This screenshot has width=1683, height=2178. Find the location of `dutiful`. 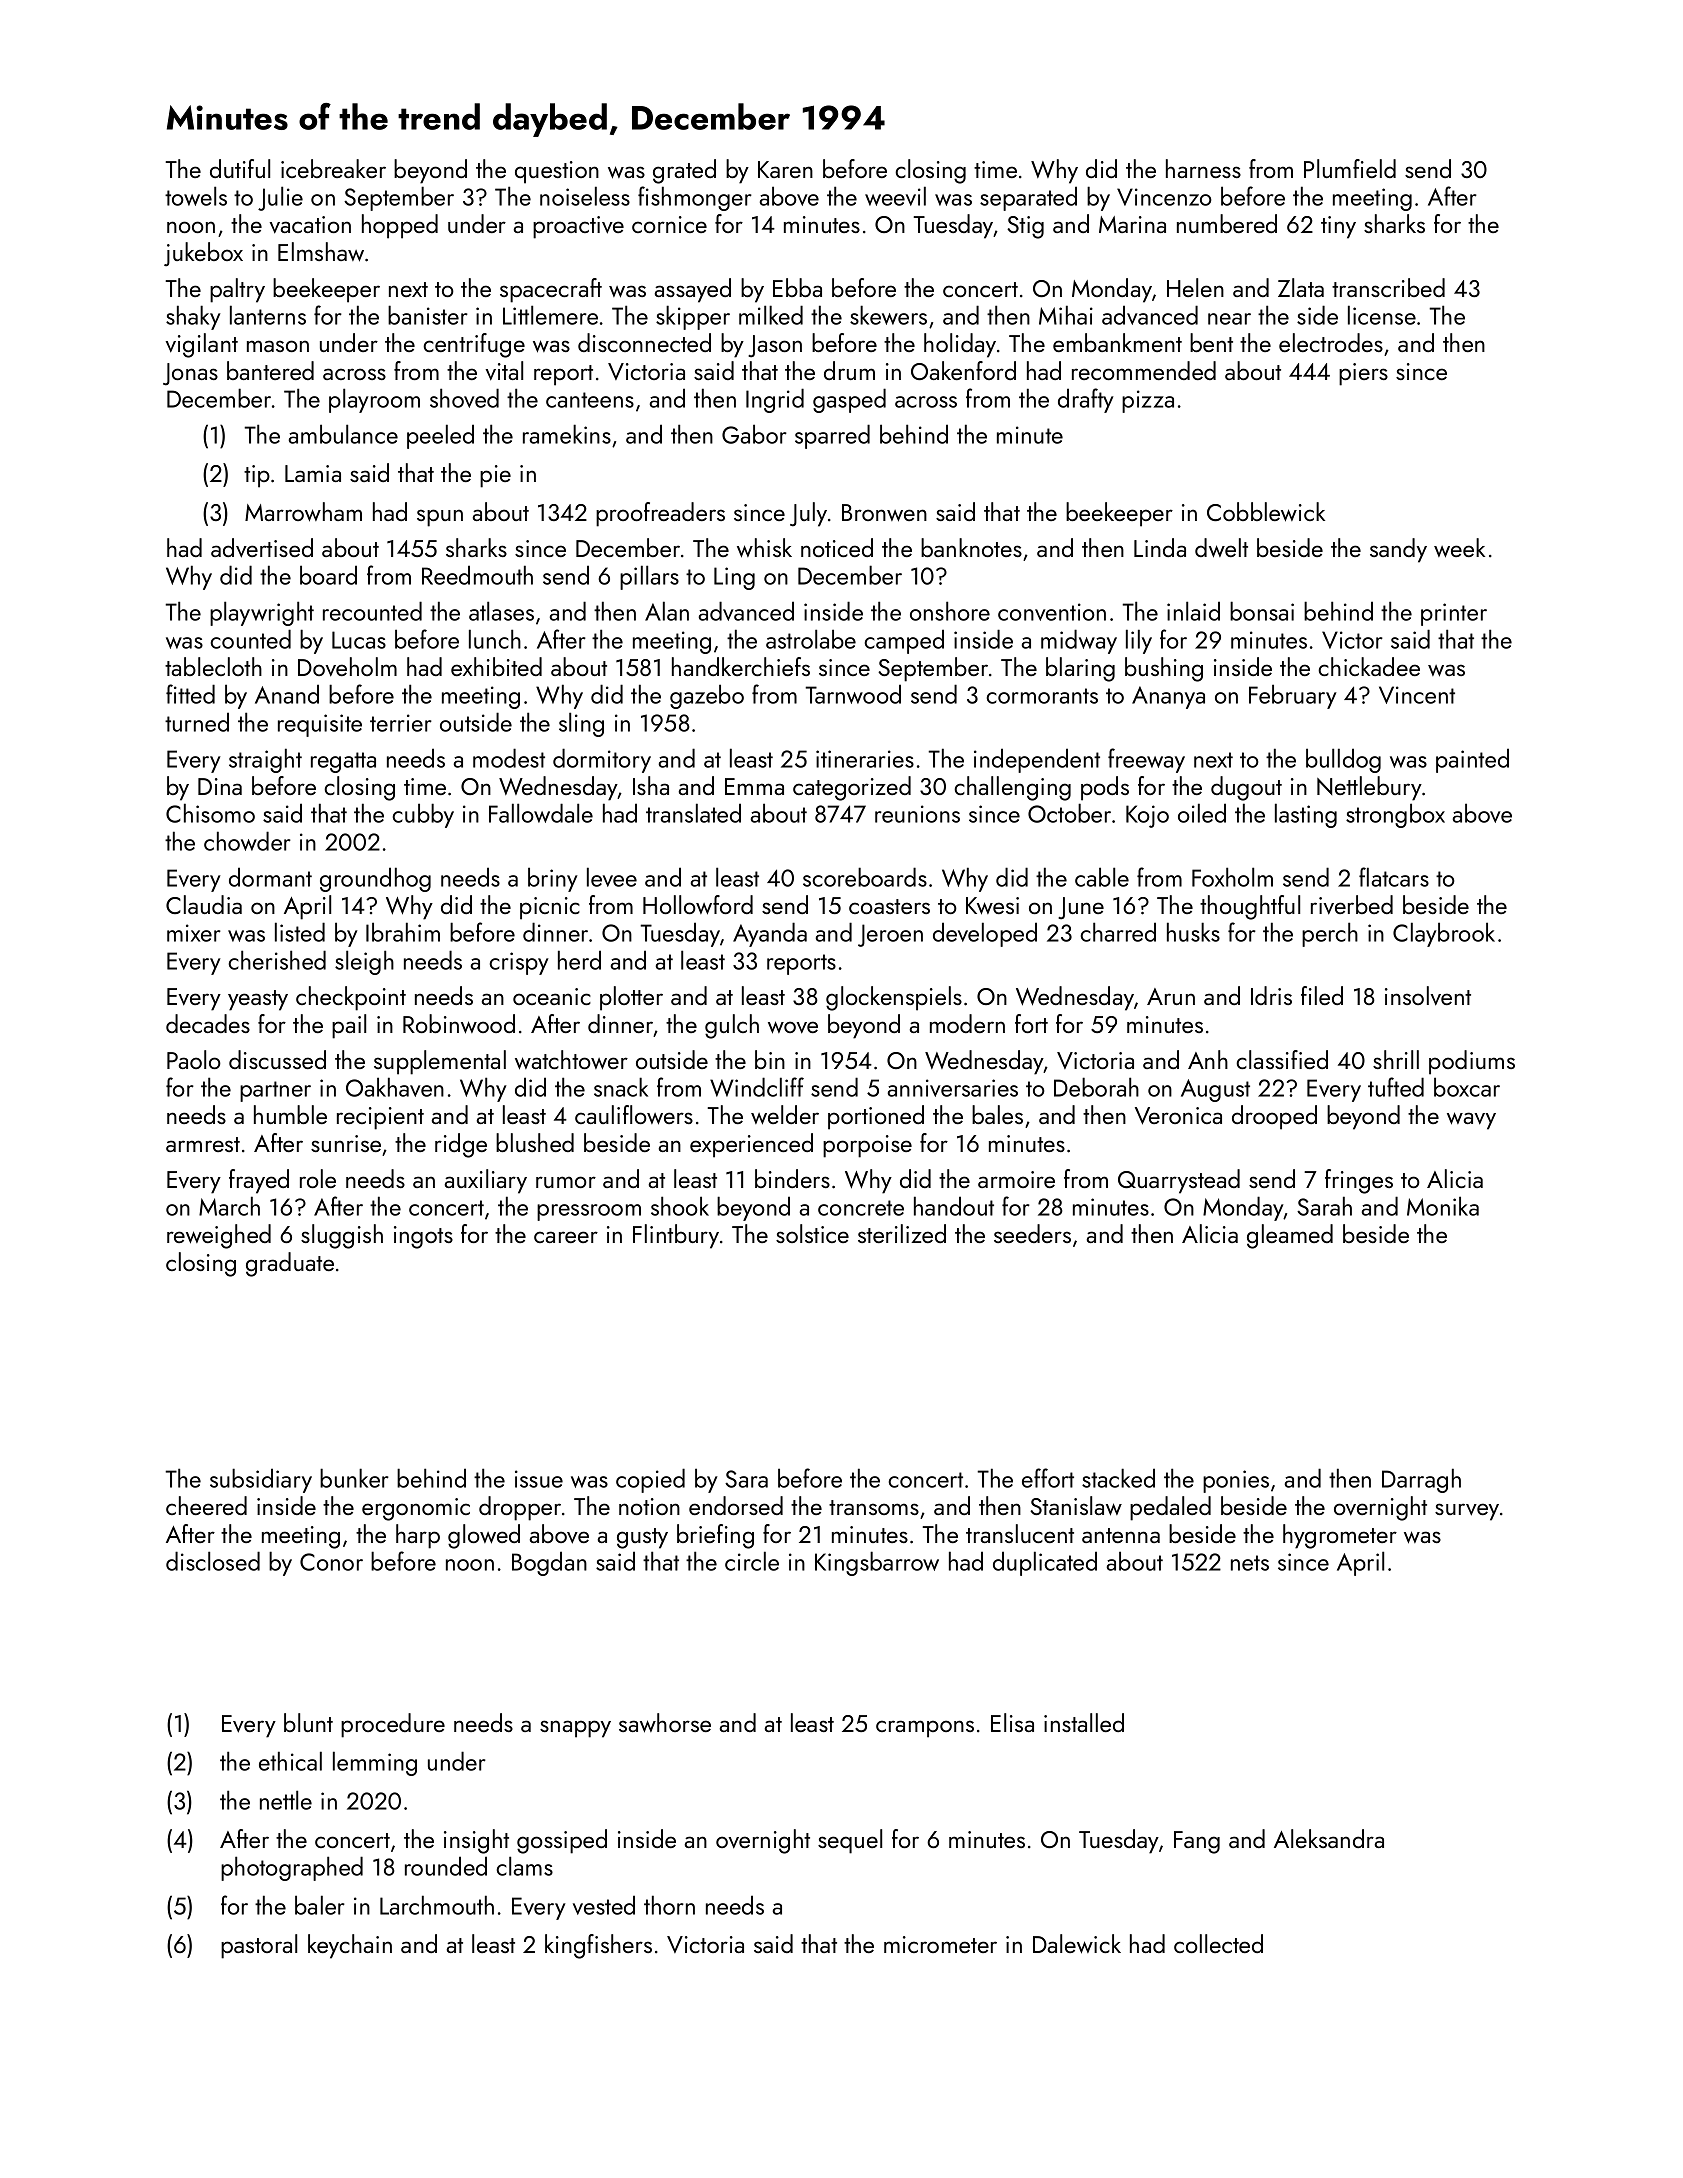

dutiful is located at coordinates (240, 168).
